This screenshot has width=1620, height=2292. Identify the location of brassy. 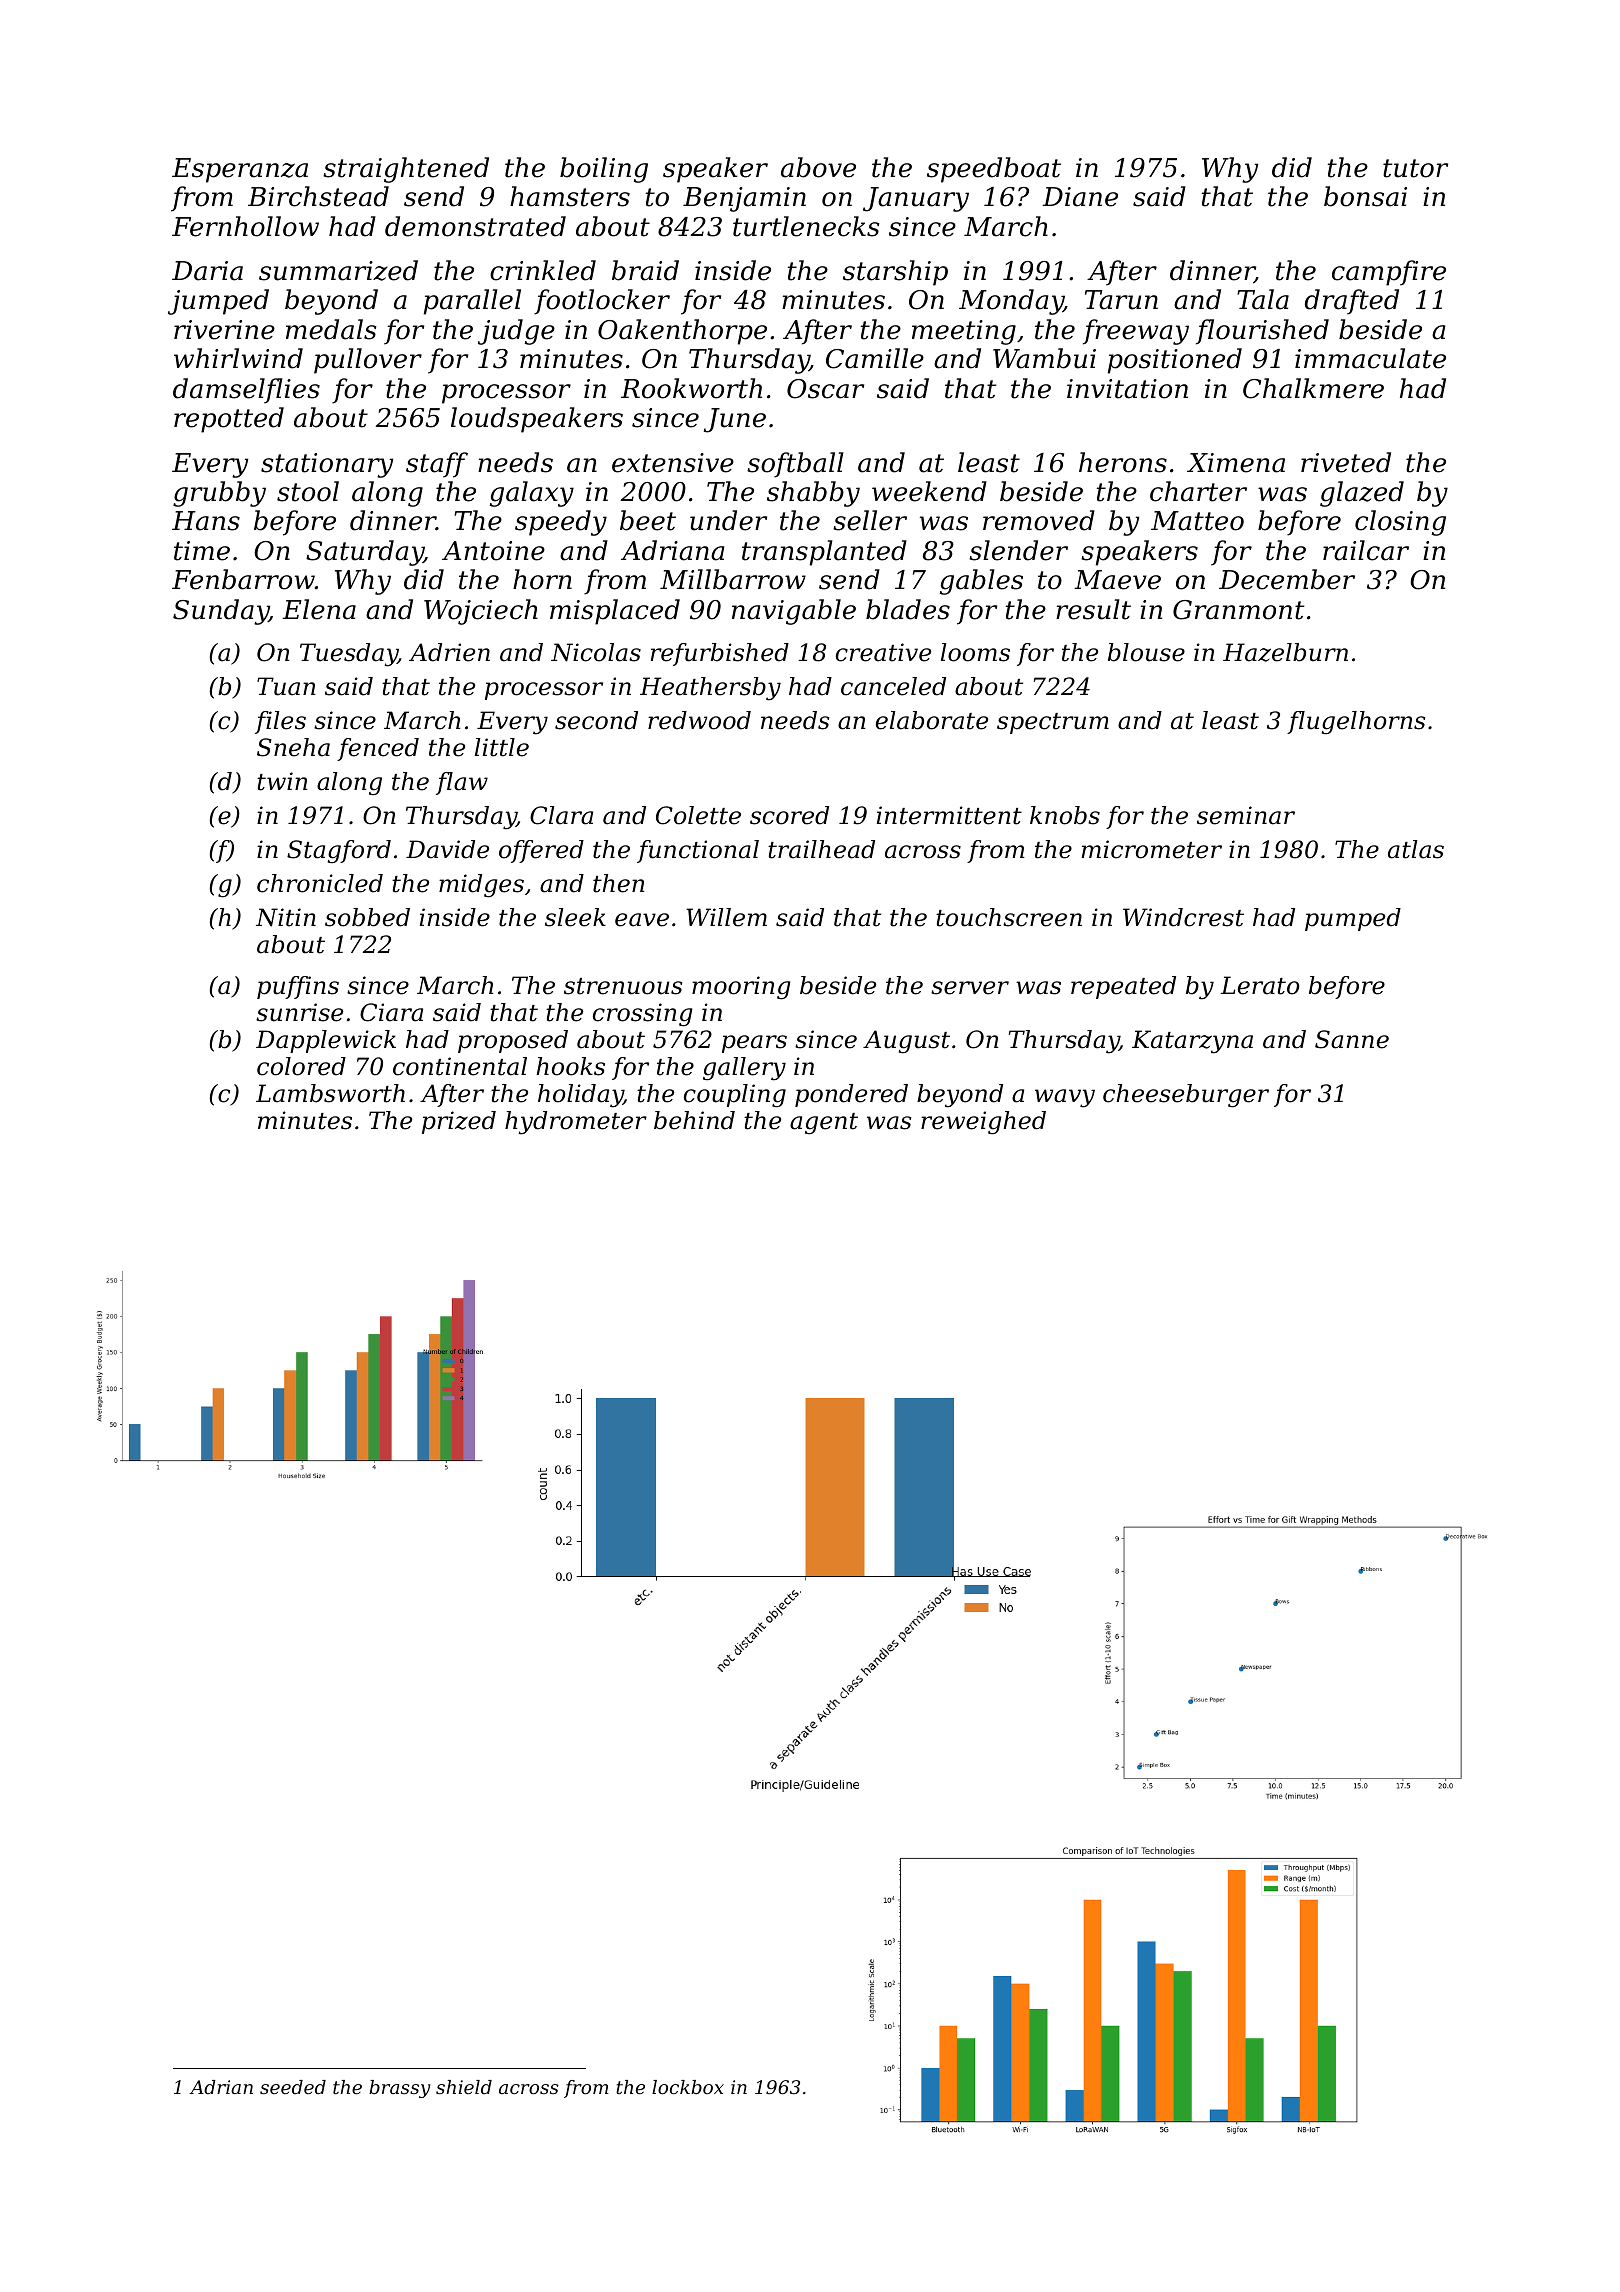
(399, 2089).
